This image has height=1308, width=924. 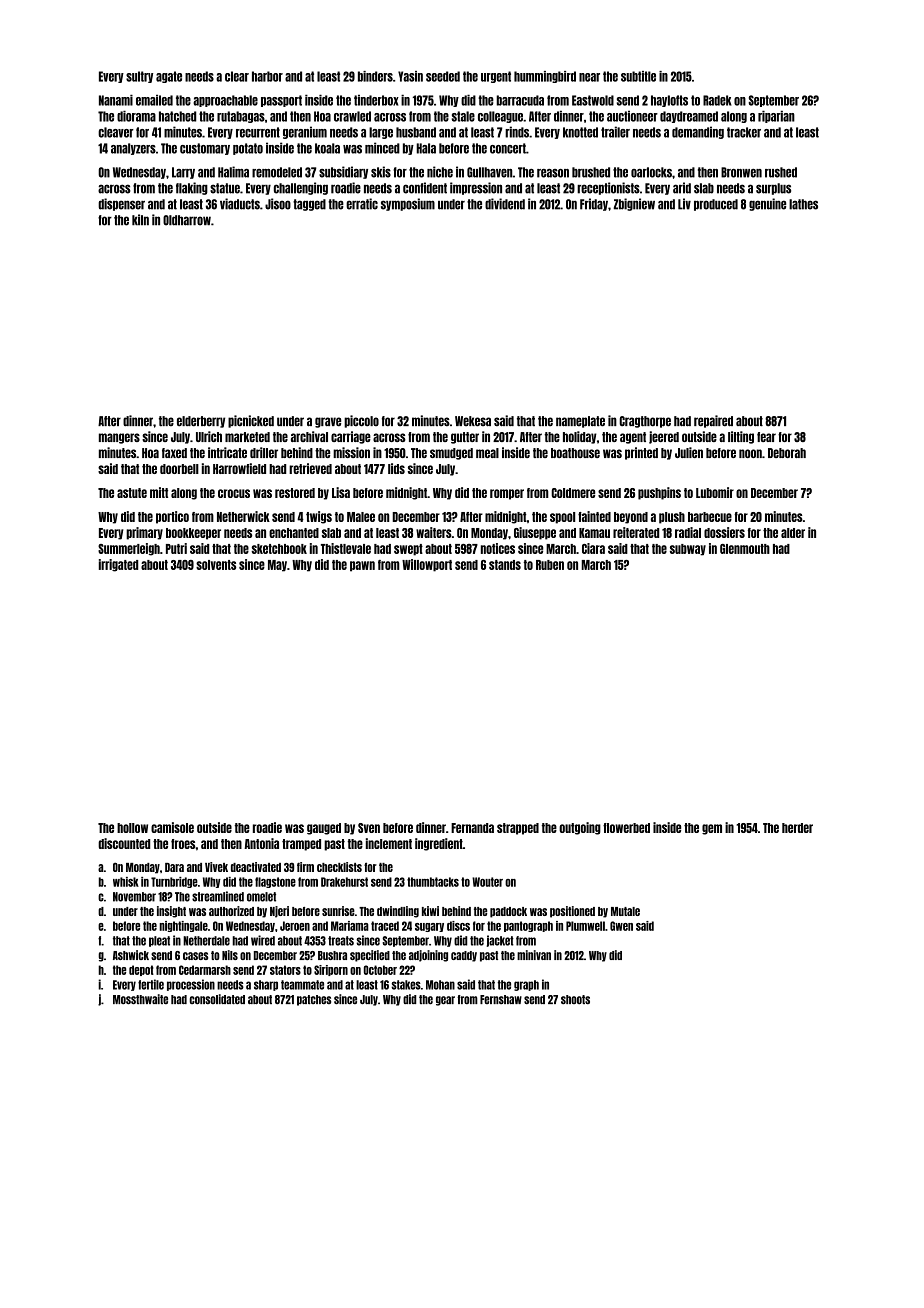 What do you see at coordinates (267, 76) in the image?
I see `harbor` at bounding box center [267, 76].
